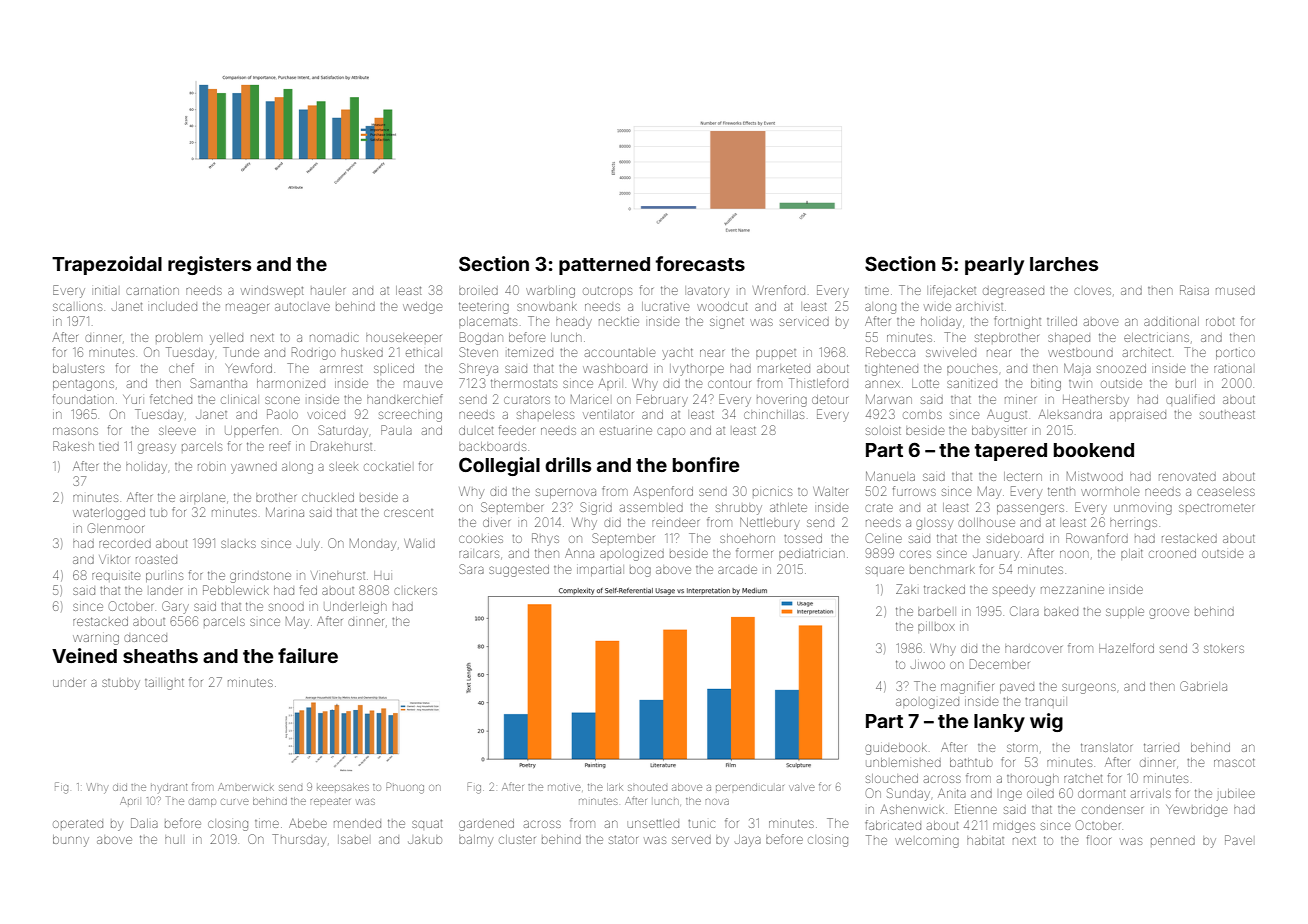 The height and width of the screenshot is (924, 1308). What do you see at coordinates (737, 570) in the screenshot?
I see `arcade` at bounding box center [737, 570].
